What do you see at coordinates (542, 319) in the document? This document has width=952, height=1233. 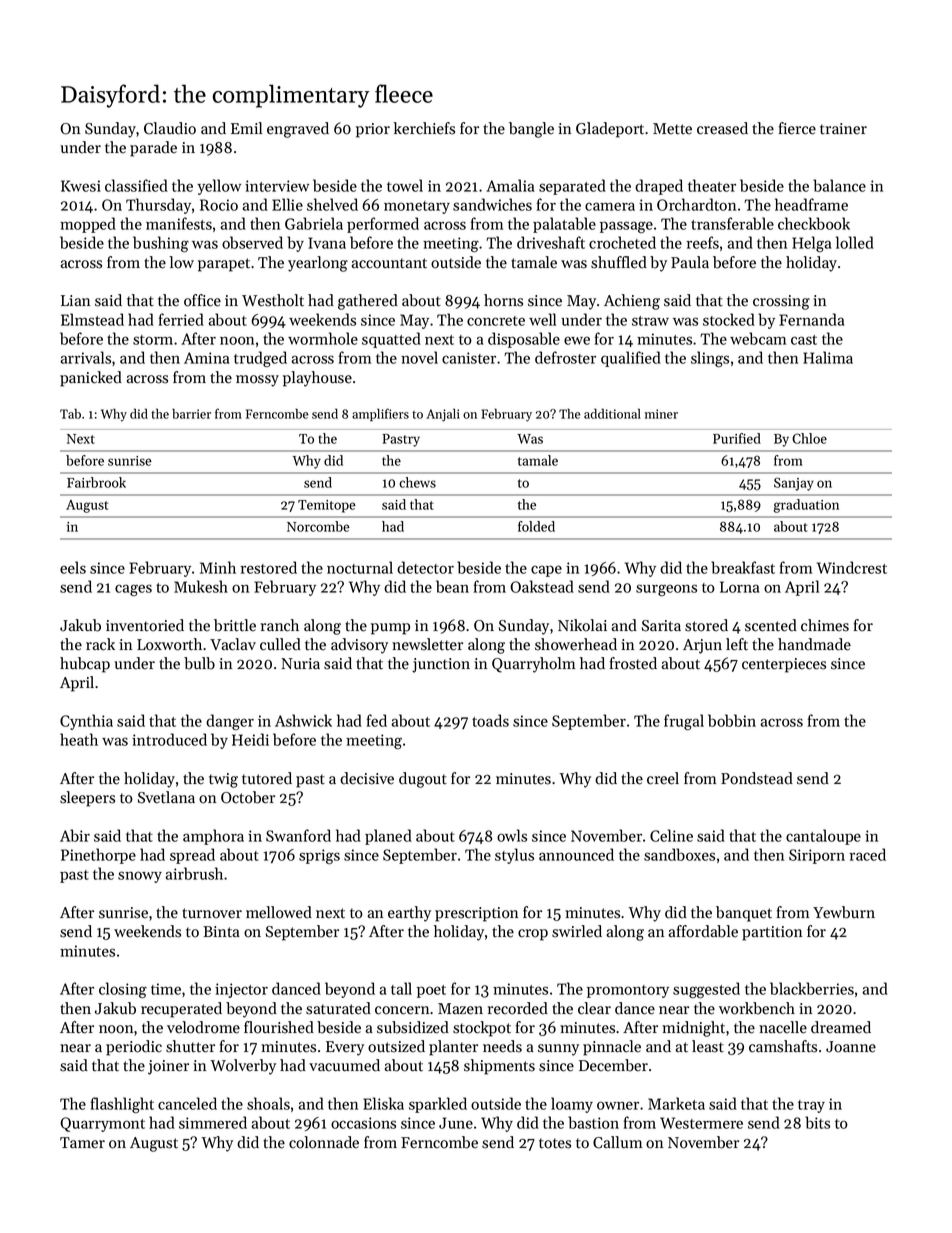 I see `well` at bounding box center [542, 319].
